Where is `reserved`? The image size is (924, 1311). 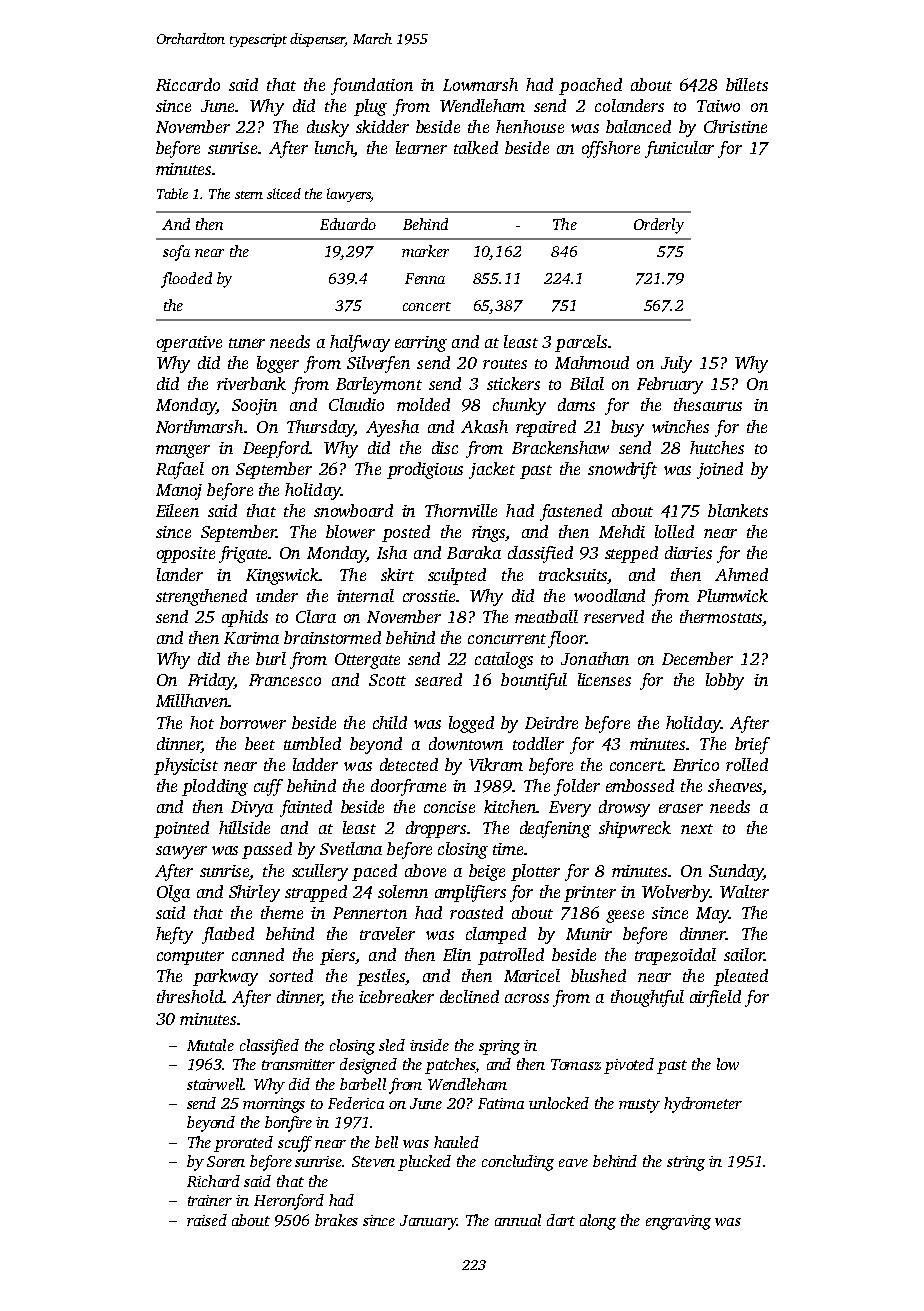
reserved is located at coordinates (614, 616).
